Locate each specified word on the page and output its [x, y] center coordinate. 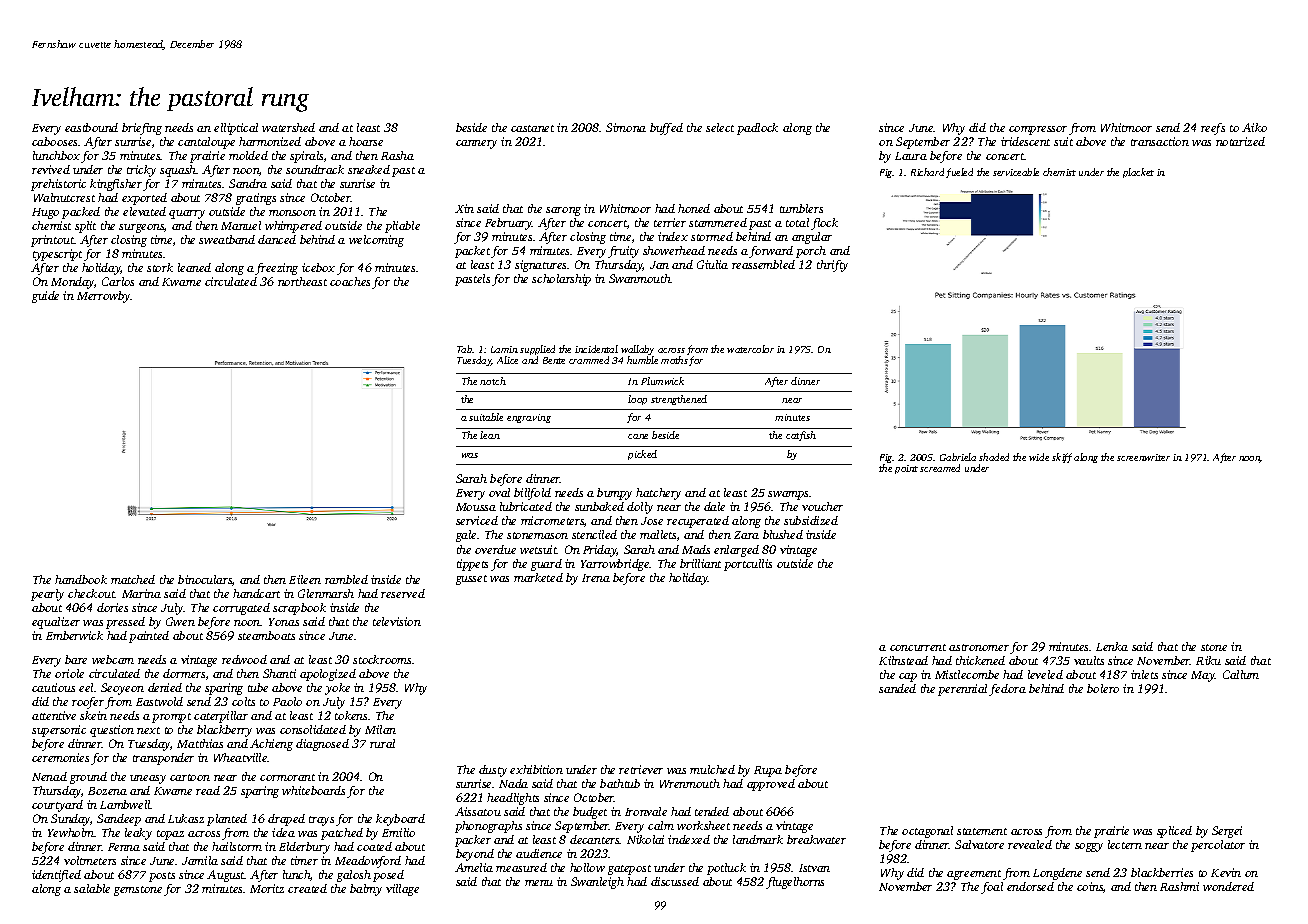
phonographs [488, 827]
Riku [1208, 660]
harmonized [270, 141]
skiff [1062, 458]
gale [466, 536]
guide [45, 297]
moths [674, 360]
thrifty [832, 266]
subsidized [811, 520]
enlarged [736, 551]
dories [112, 607]
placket [1138, 173]
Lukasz [186, 818]
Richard [927, 172]
